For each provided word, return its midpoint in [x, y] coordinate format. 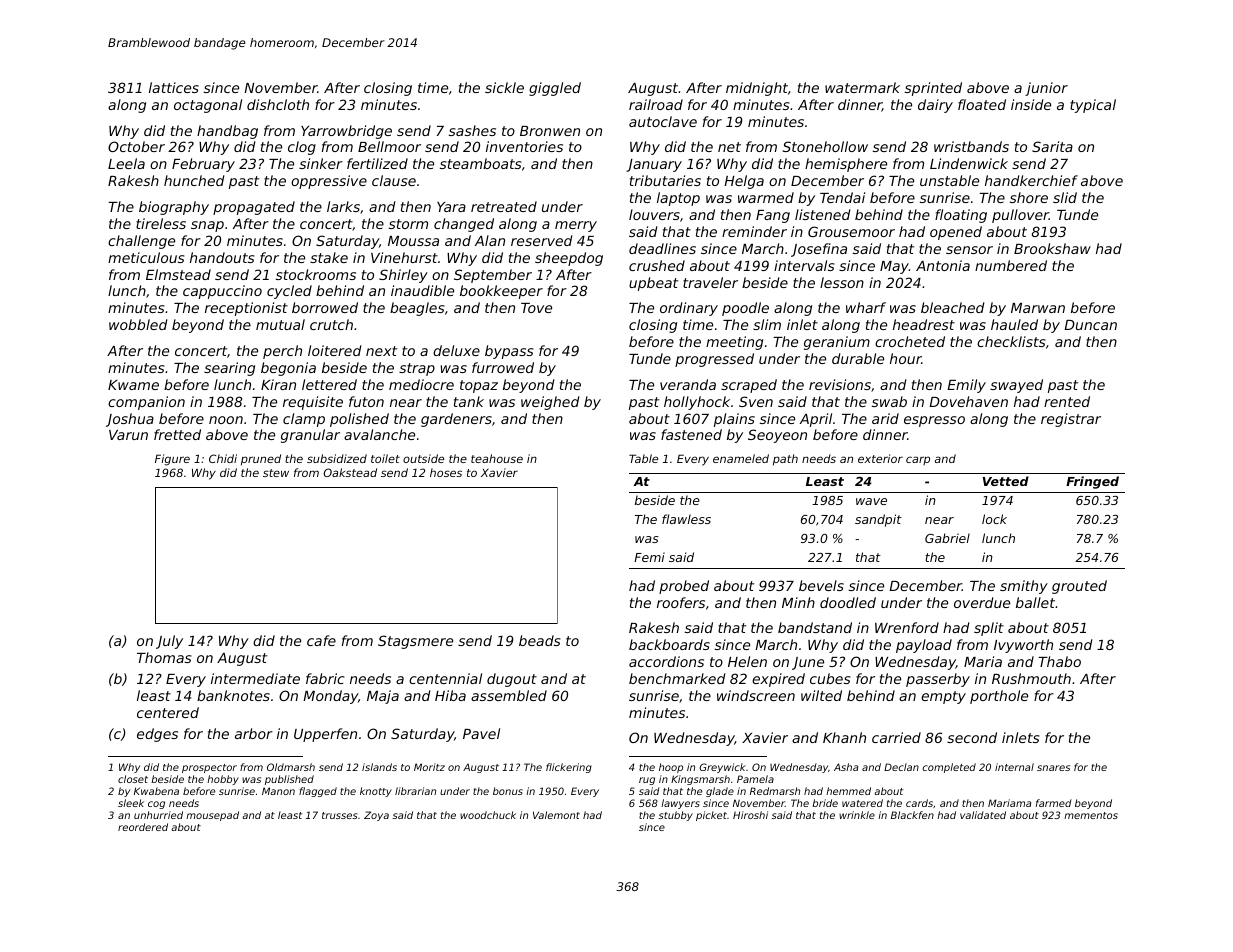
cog [156, 805]
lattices [174, 87]
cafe [321, 640]
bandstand [815, 627]
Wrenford [907, 627]
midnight [757, 89]
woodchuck [488, 815]
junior [1046, 89]
